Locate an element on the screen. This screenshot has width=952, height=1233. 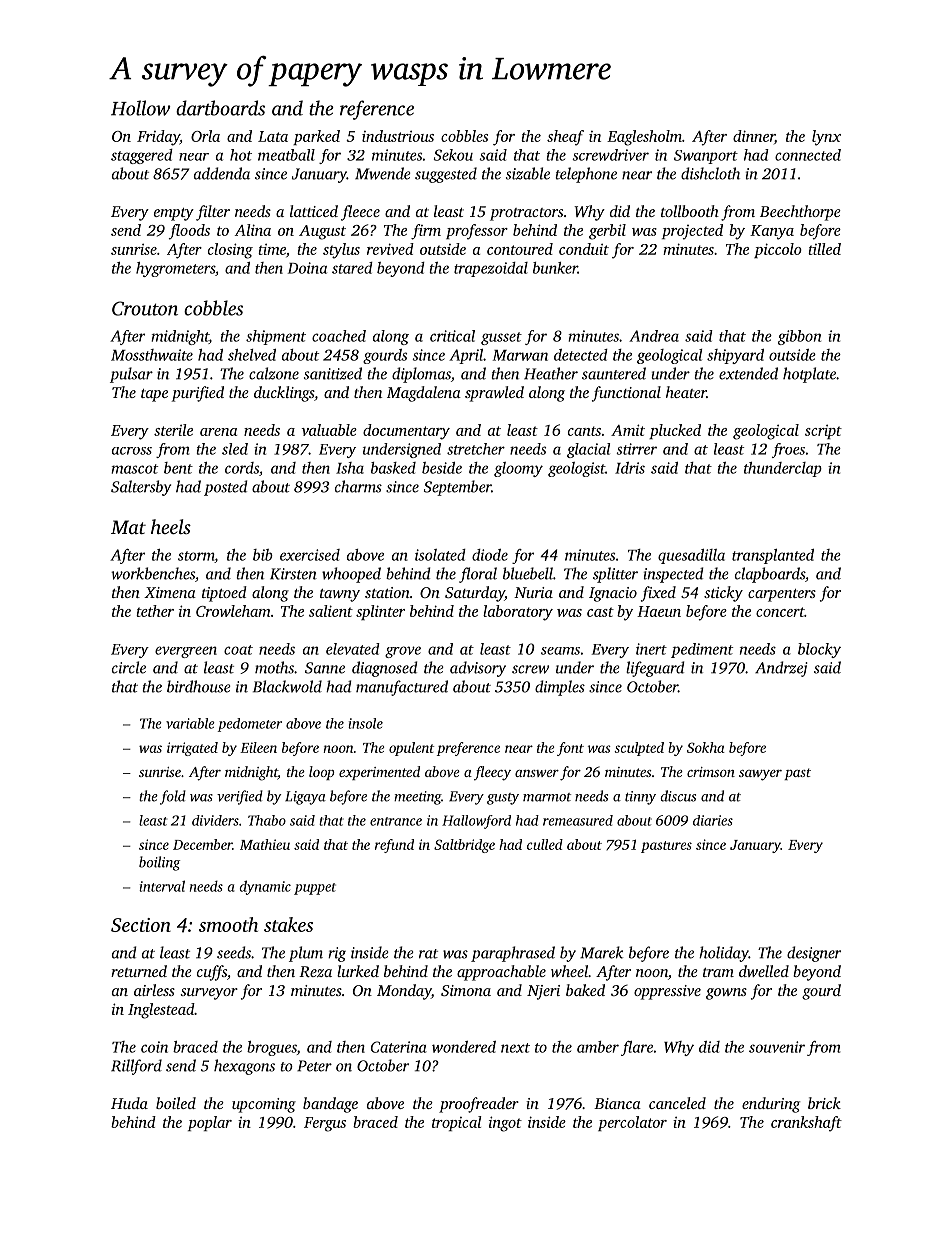
seams is located at coordinates (560, 651).
